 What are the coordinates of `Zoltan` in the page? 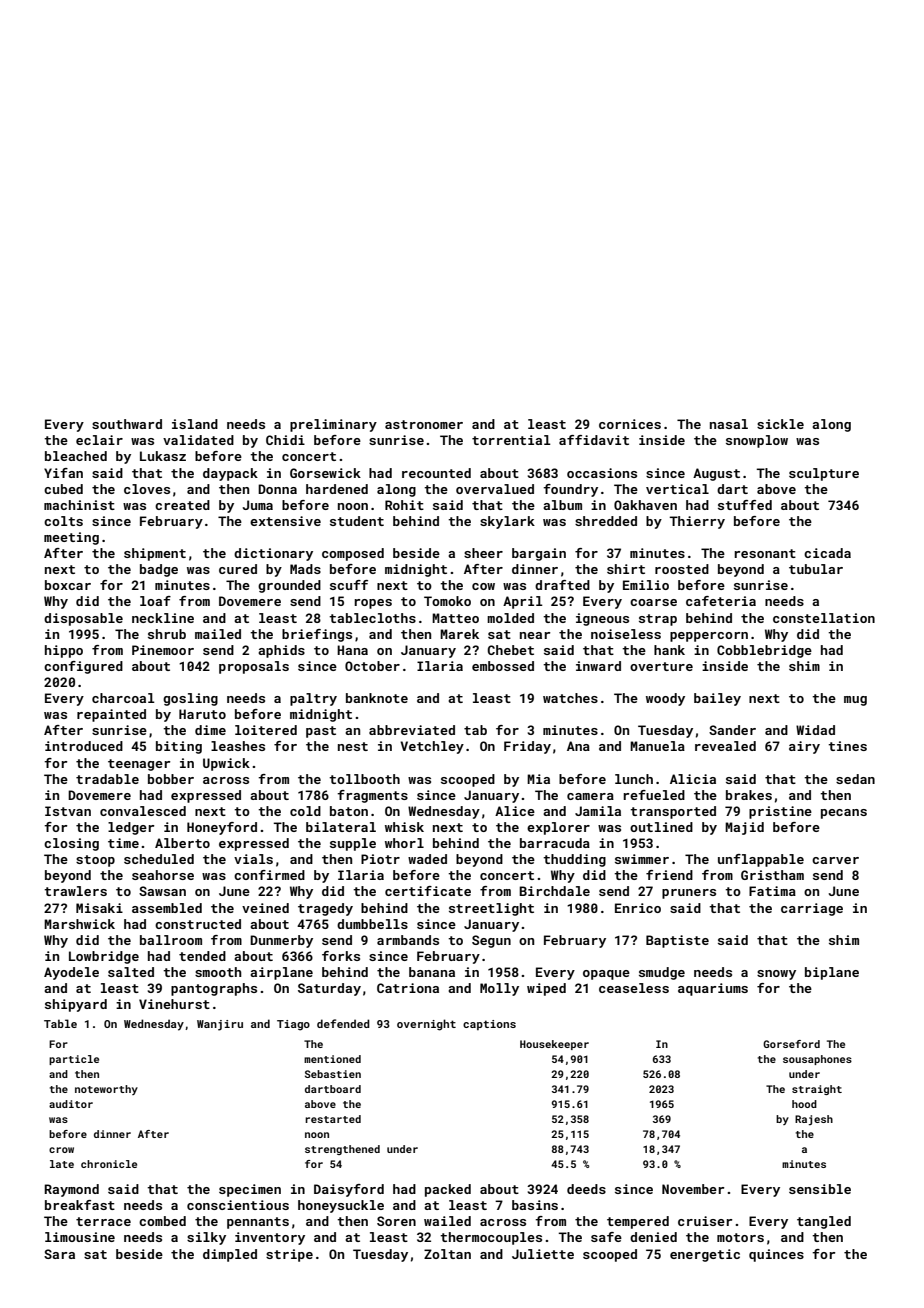 It's located at (447, 1254).
